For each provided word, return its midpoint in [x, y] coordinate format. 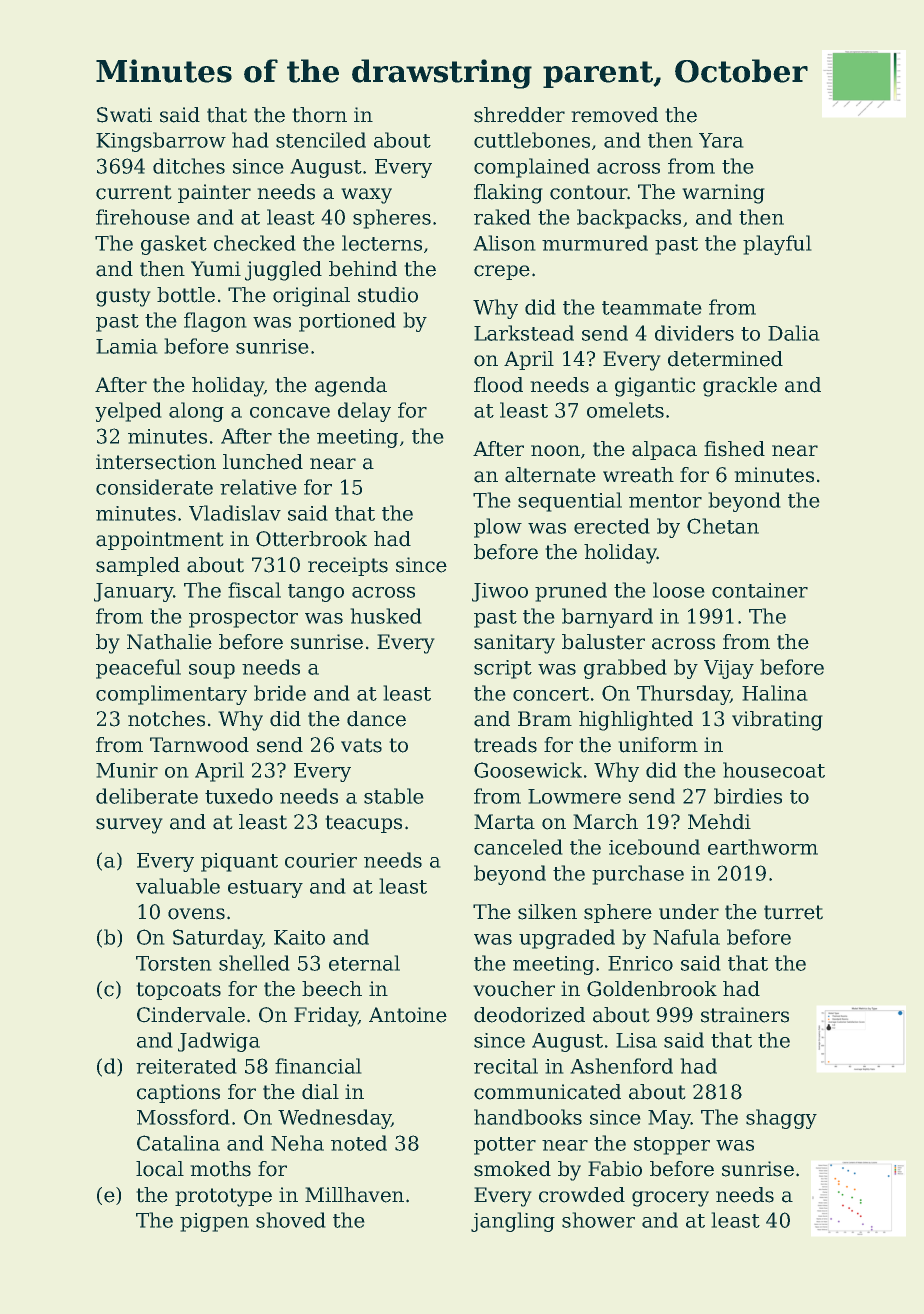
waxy [366, 196]
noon [555, 451]
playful [777, 245]
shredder [519, 115]
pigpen [214, 1222]
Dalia [794, 333]
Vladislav [235, 513]
